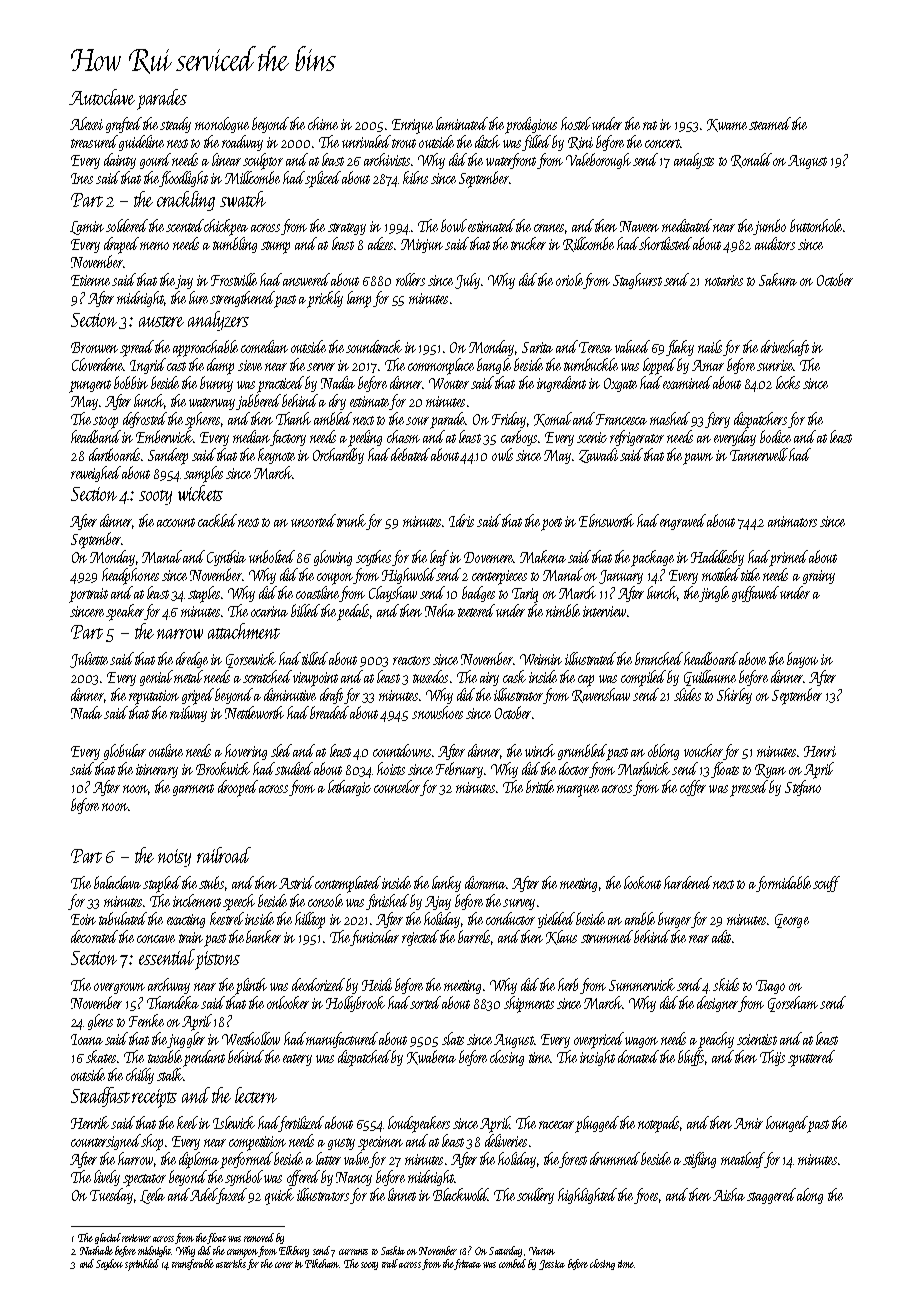  What do you see at coordinates (186, 1040) in the document?
I see `juggler` at bounding box center [186, 1040].
